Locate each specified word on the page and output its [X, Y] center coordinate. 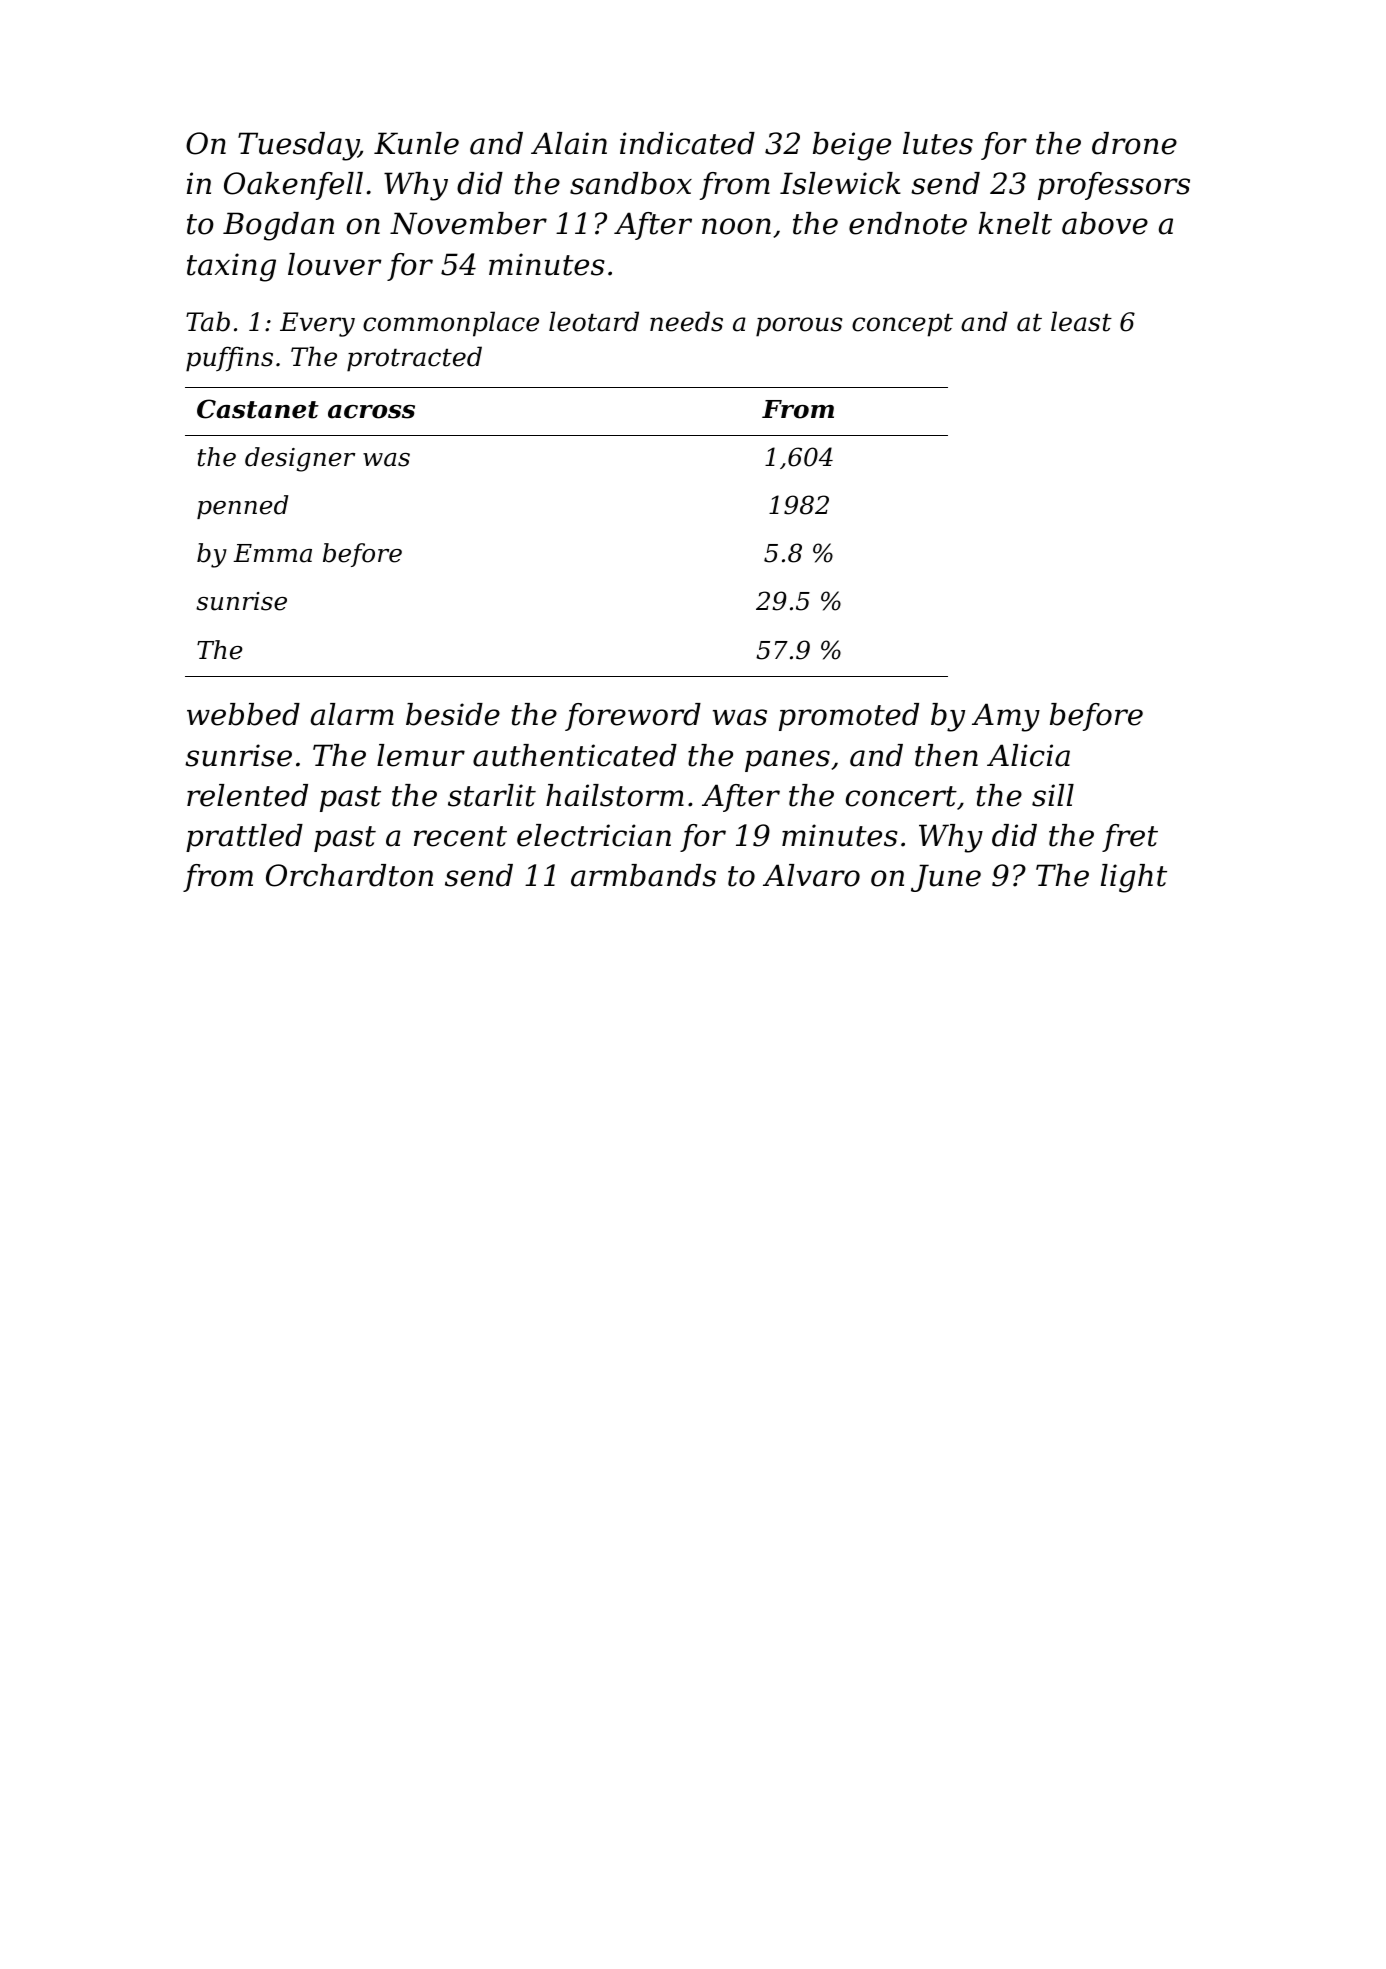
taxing [231, 267]
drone [1134, 143]
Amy [1006, 717]
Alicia [1028, 755]
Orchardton [349, 875]
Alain [569, 143]
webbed [243, 714]
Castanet [258, 409]
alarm [352, 714]
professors [1114, 186]
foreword [633, 717]
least [1081, 321]
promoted [849, 717]
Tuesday [298, 146]
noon [736, 226]
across [371, 412]
